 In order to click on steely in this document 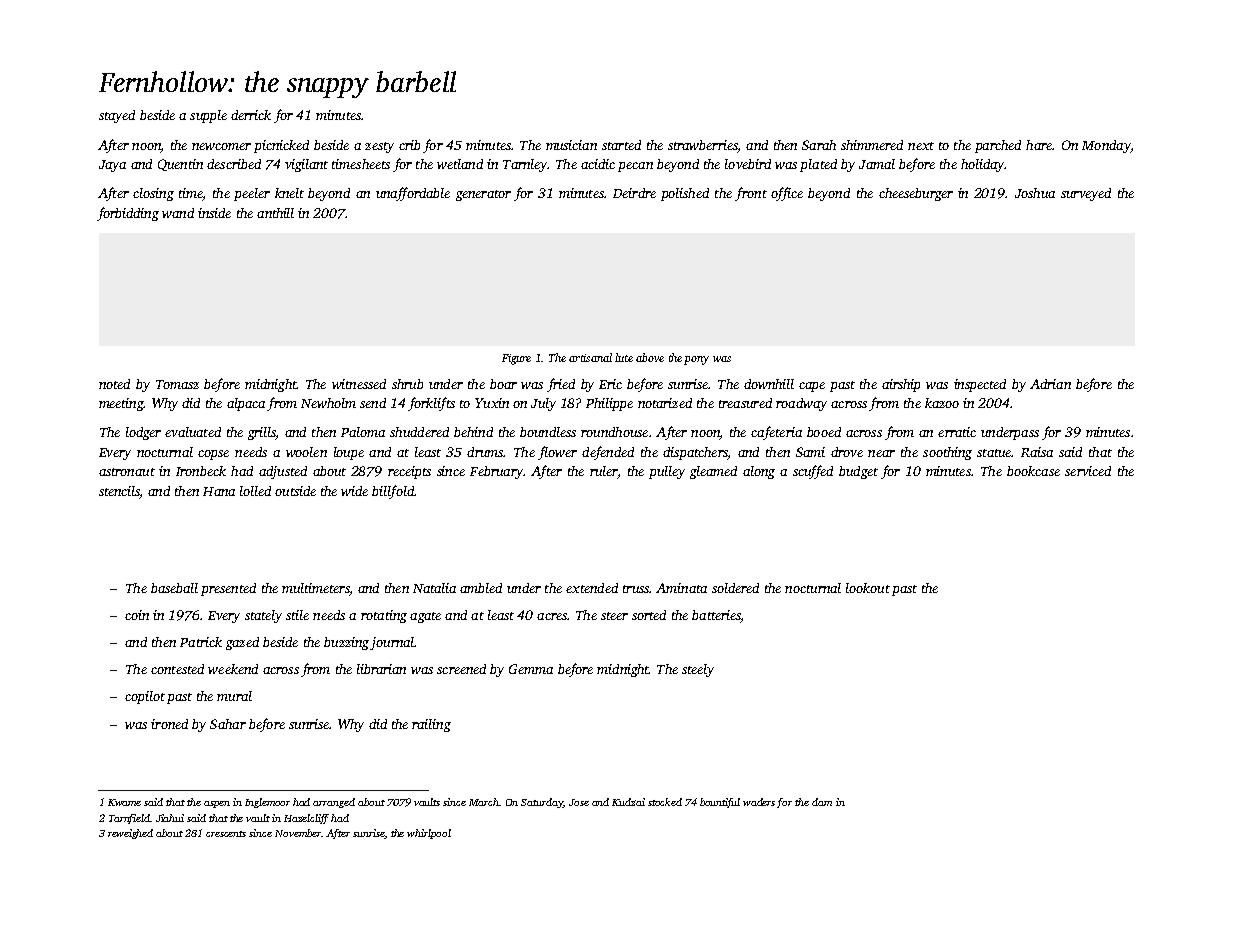, I will do `click(698, 670)`.
